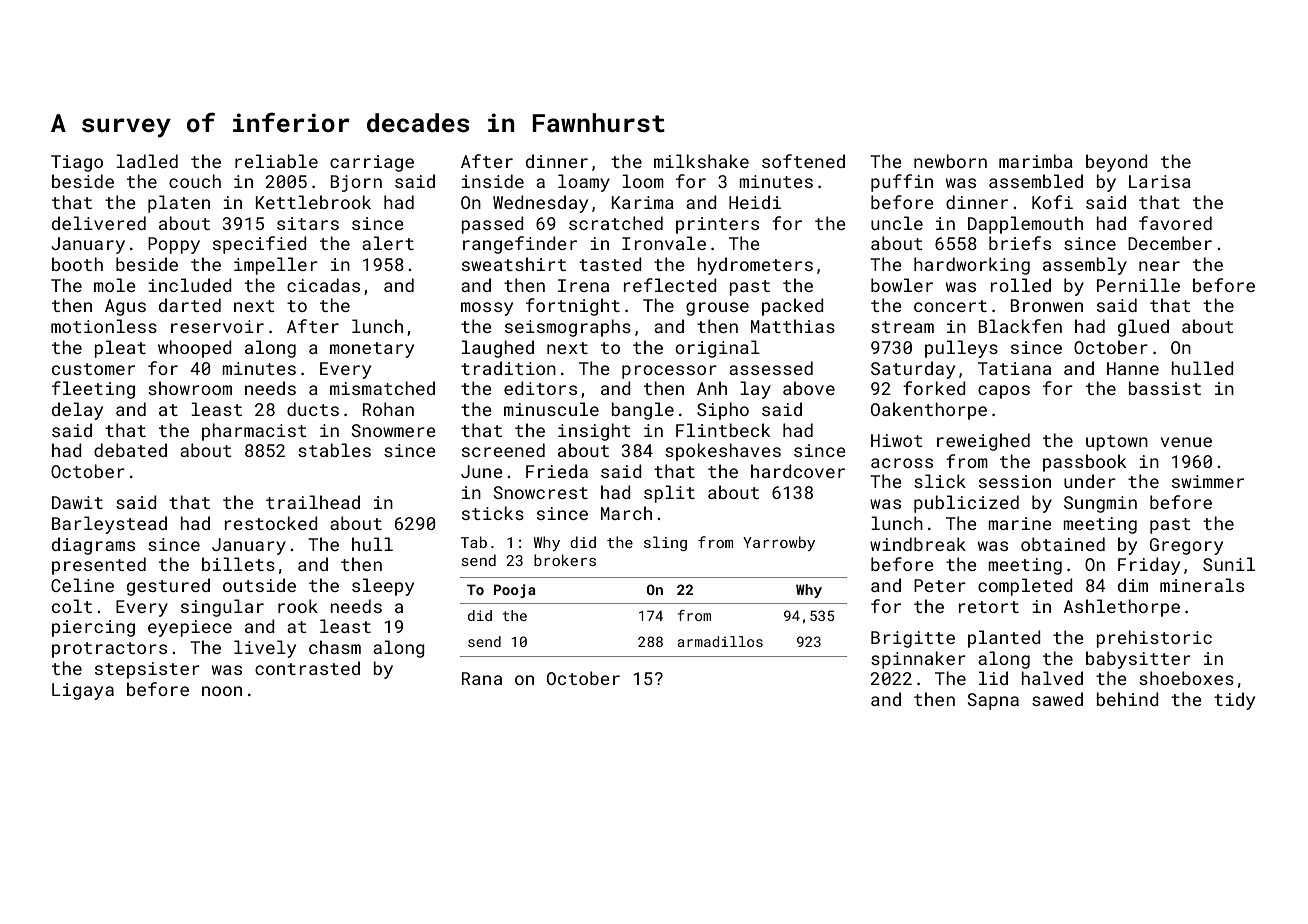 The image size is (1308, 924). Describe the element at coordinates (993, 701) in the screenshot. I see `Sapna` at that location.
